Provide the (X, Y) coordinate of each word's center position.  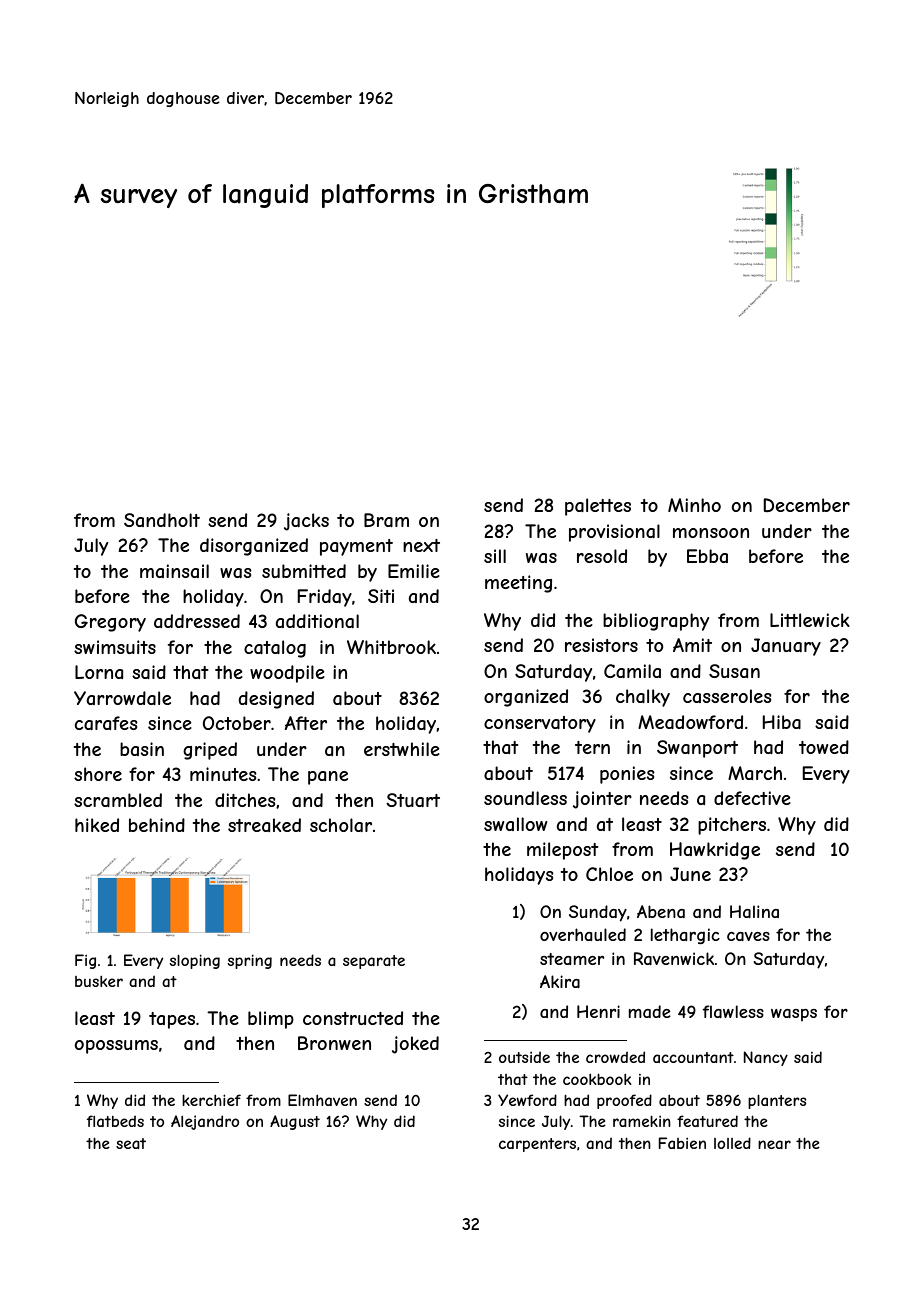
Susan (734, 671)
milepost (562, 851)
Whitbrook (391, 647)
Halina (754, 911)
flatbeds (115, 1121)
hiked (97, 825)
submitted (304, 571)
